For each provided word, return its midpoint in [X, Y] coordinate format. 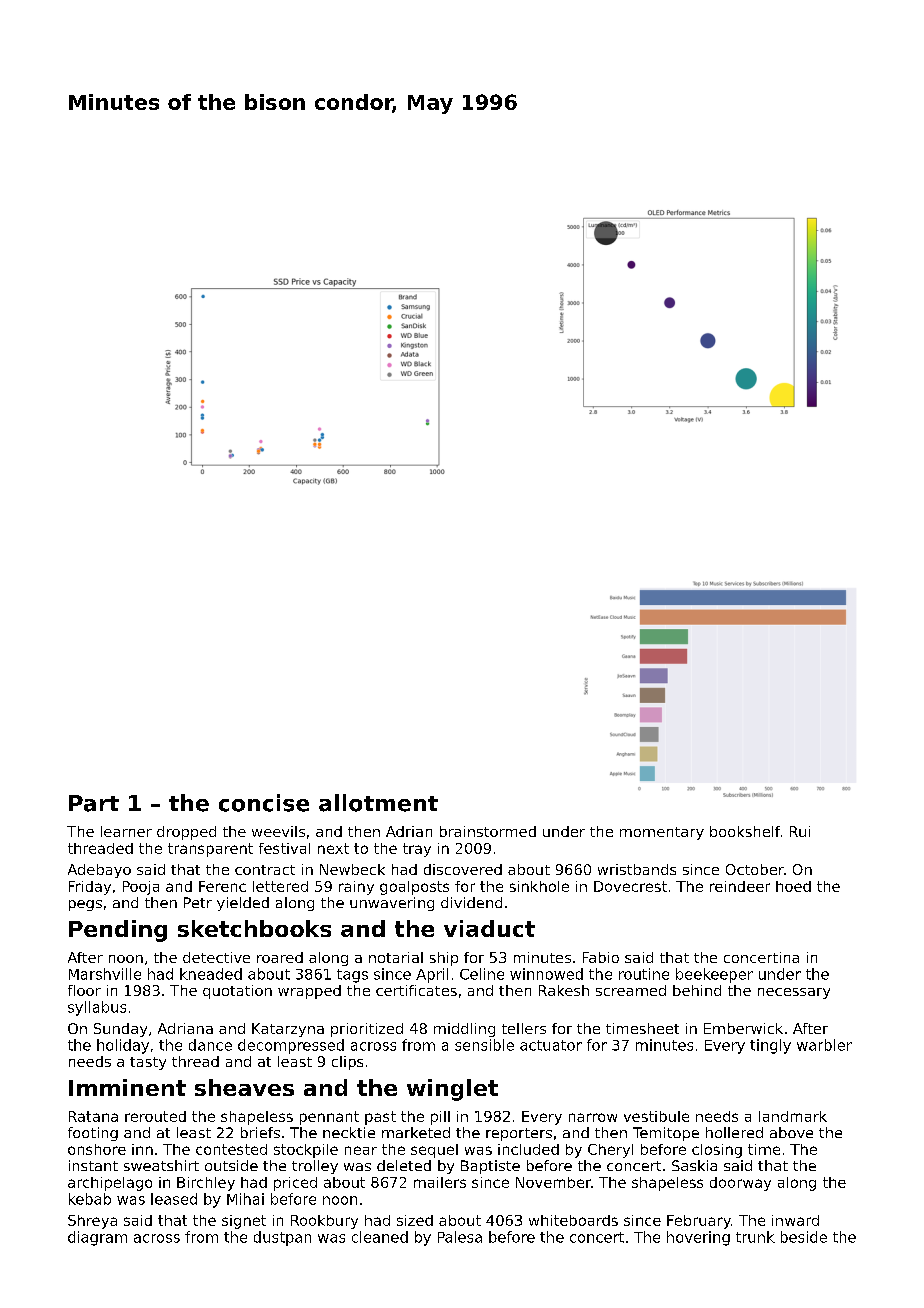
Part [94, 803]
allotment [378, 803]
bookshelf [745, 831]
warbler [824, 1045]
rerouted [155, 1116]
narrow [593, 1117]
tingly [770, 1046]
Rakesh [564, 990]
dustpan [282, 1238]
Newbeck [352, 869]
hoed [793, 886]
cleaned [380, 1237]
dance [210, 1045]
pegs [85, 905]
